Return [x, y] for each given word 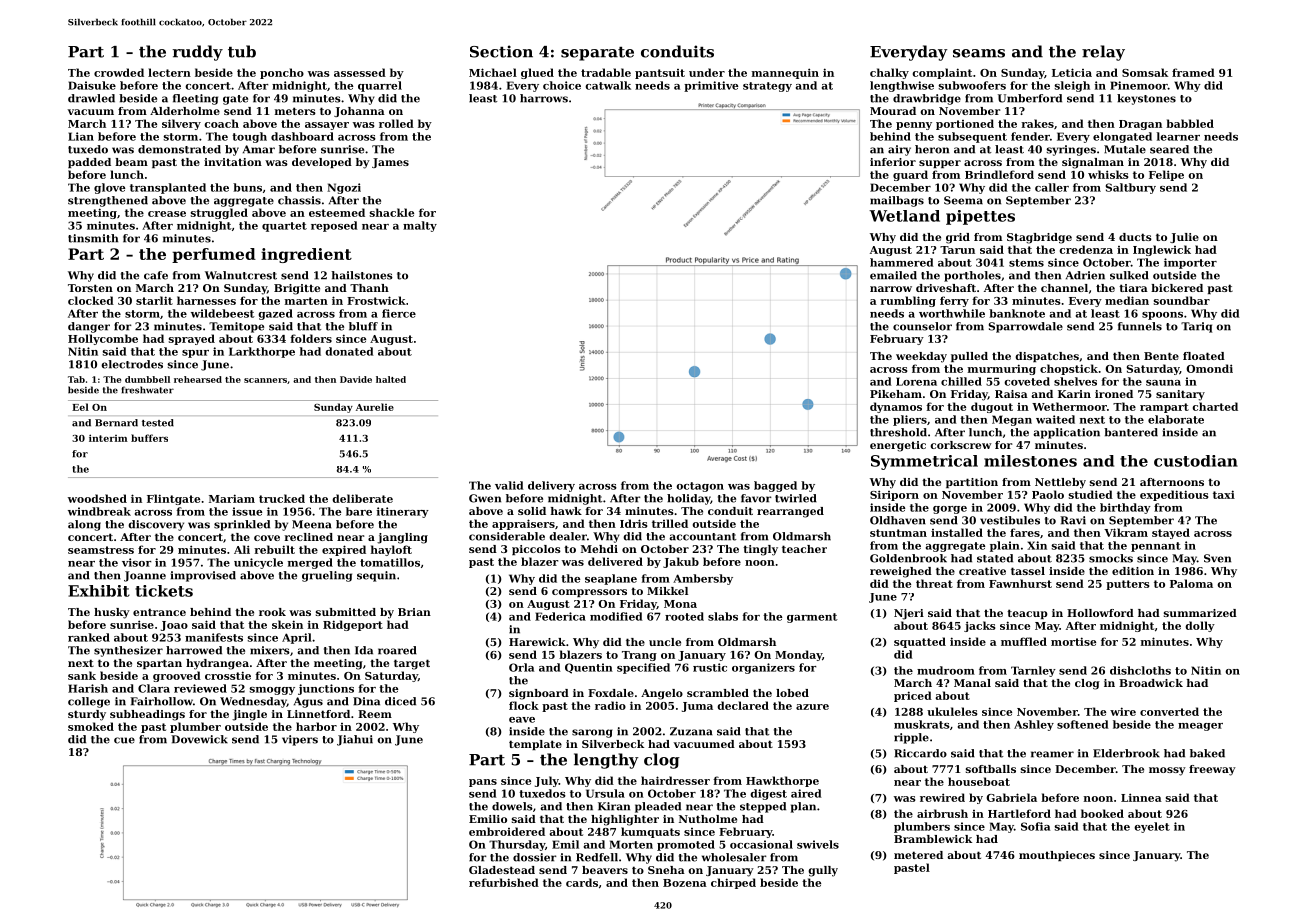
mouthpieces [1057, 856]
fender [1030, 136]
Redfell [597, 857]
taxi [1224, 494]
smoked [91, 726]
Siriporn [894, 495]
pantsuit [660, 74]
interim [108, 438]
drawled [91, 98]
